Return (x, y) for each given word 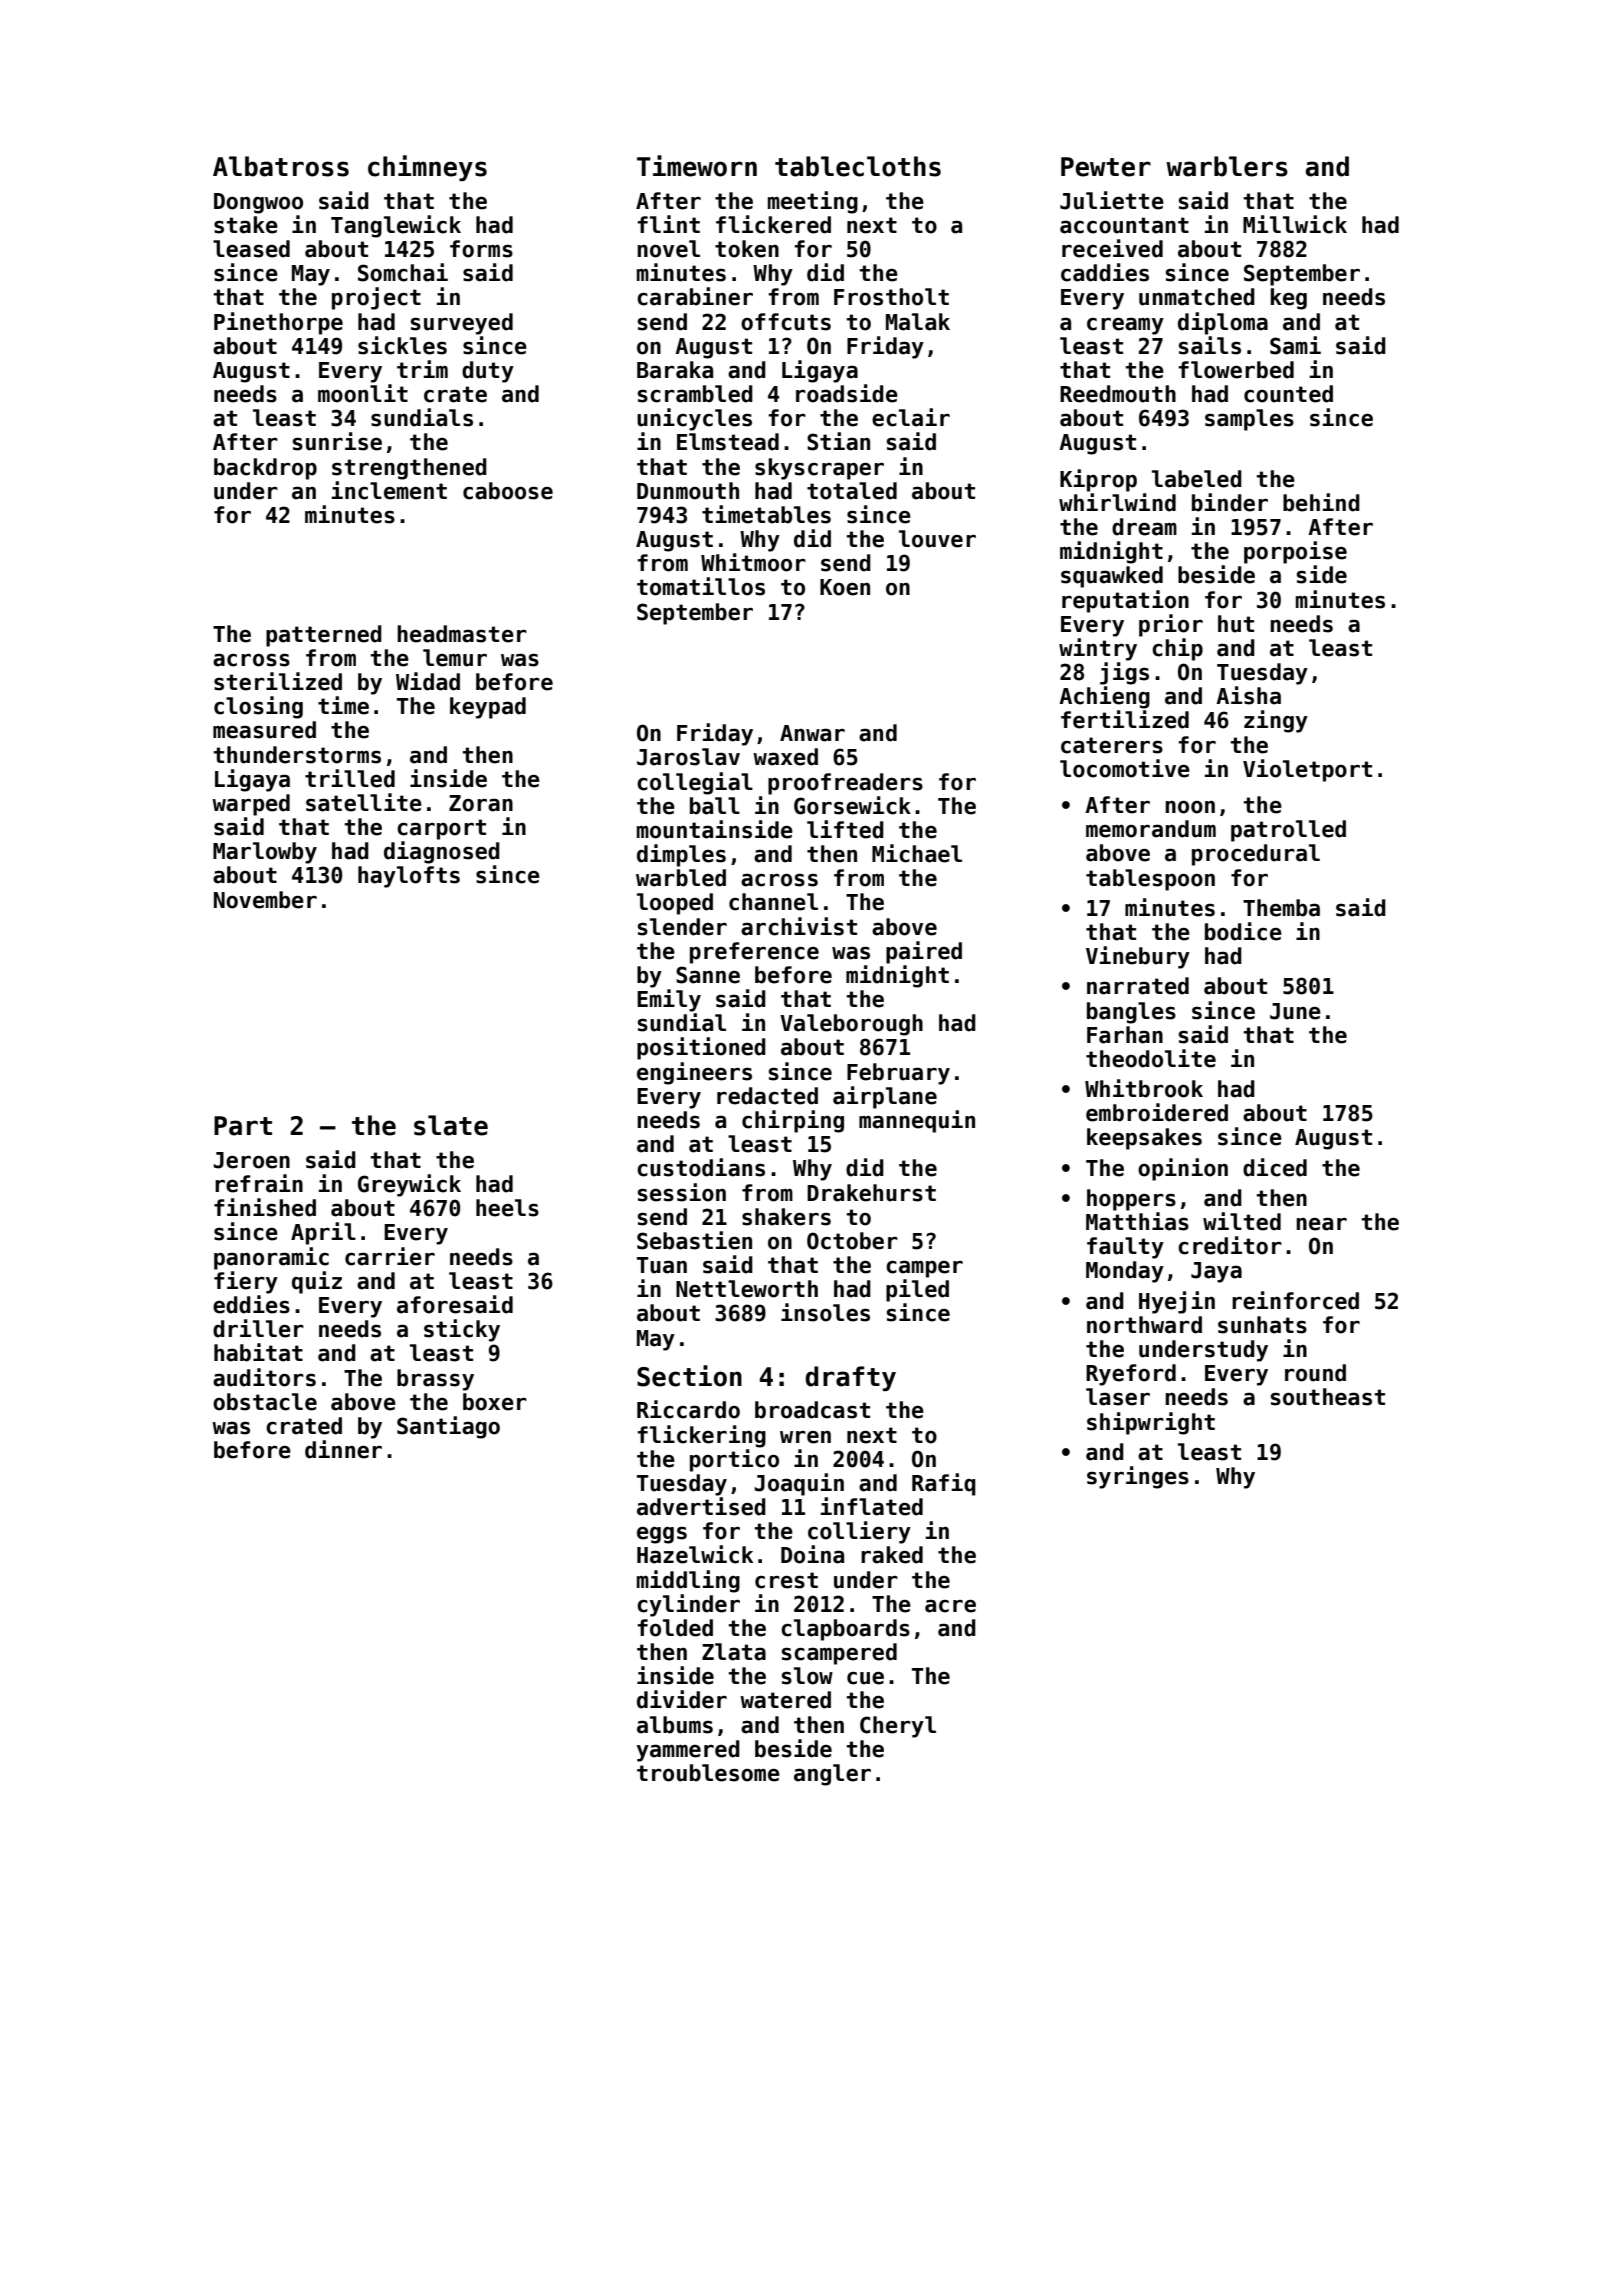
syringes (1138, 1477)
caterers (1112, 745)
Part (243, 1126)
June (1295, 1011)
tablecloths (858, 166)
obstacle (265, 1402)
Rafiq (944, 1484)
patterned (324, 636)
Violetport (1307, 770)
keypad (488, 708)
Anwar (812, 733)
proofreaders (845, 784)
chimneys (427, 168)
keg (1288, 299)
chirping (793, 1121)
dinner (343, 1449)
